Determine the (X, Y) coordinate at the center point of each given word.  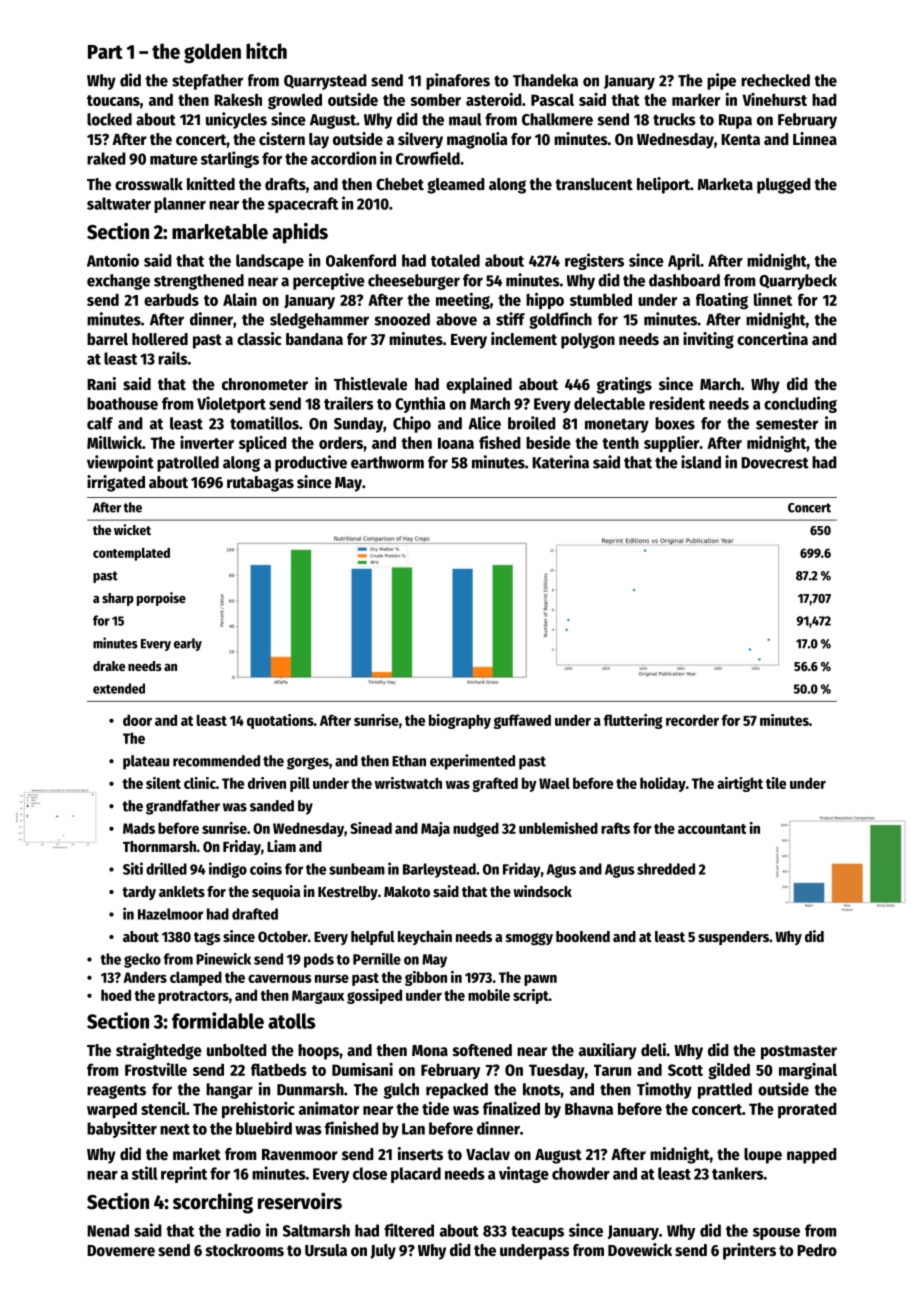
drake (109, 666)
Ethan (409, 761)
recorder (692, 720)
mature (174, 159)
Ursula (326, 1250)
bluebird (264, 1128)
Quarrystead (325, 82)
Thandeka (545, 80)
